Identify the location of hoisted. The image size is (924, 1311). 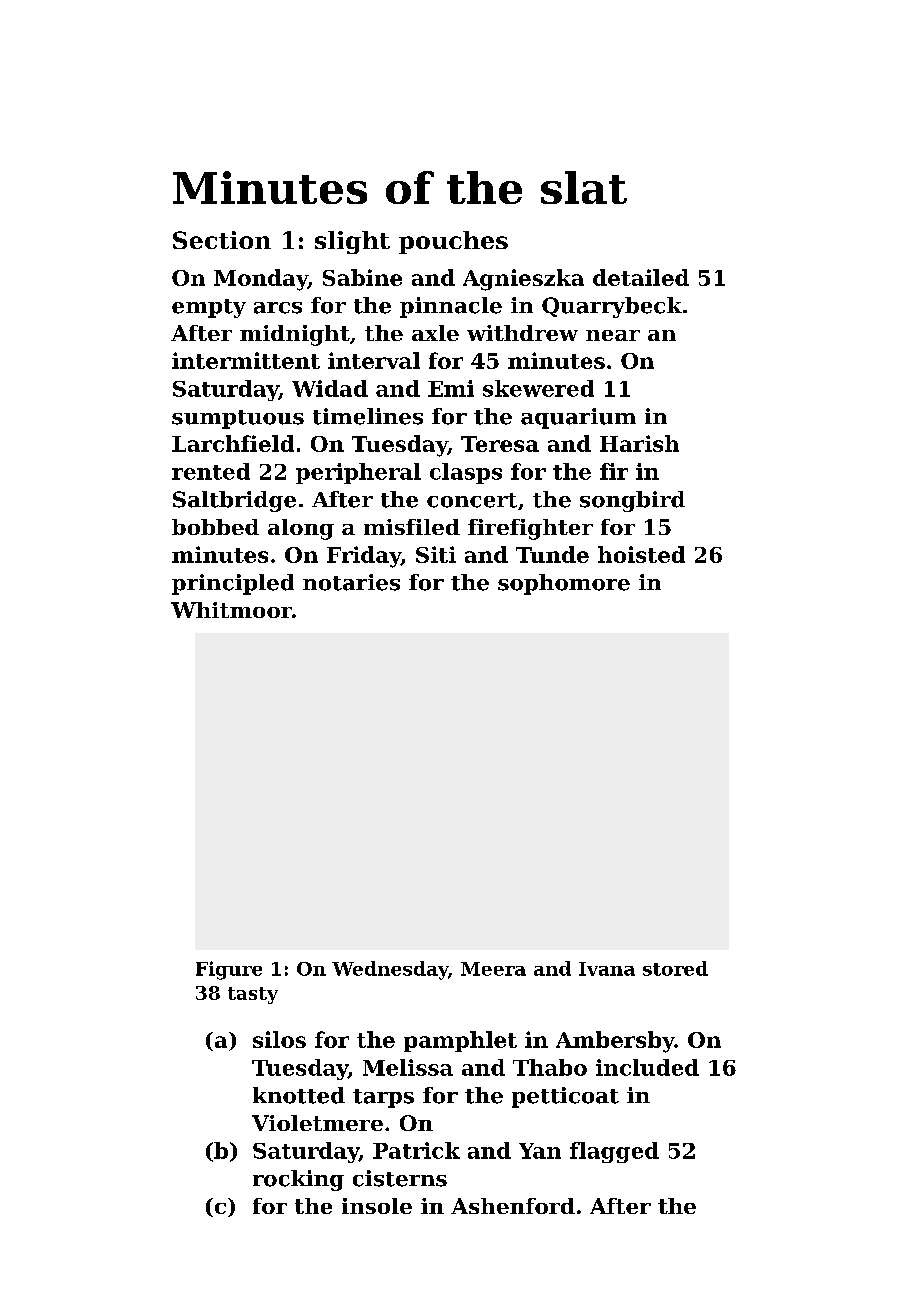
(641, 554).
